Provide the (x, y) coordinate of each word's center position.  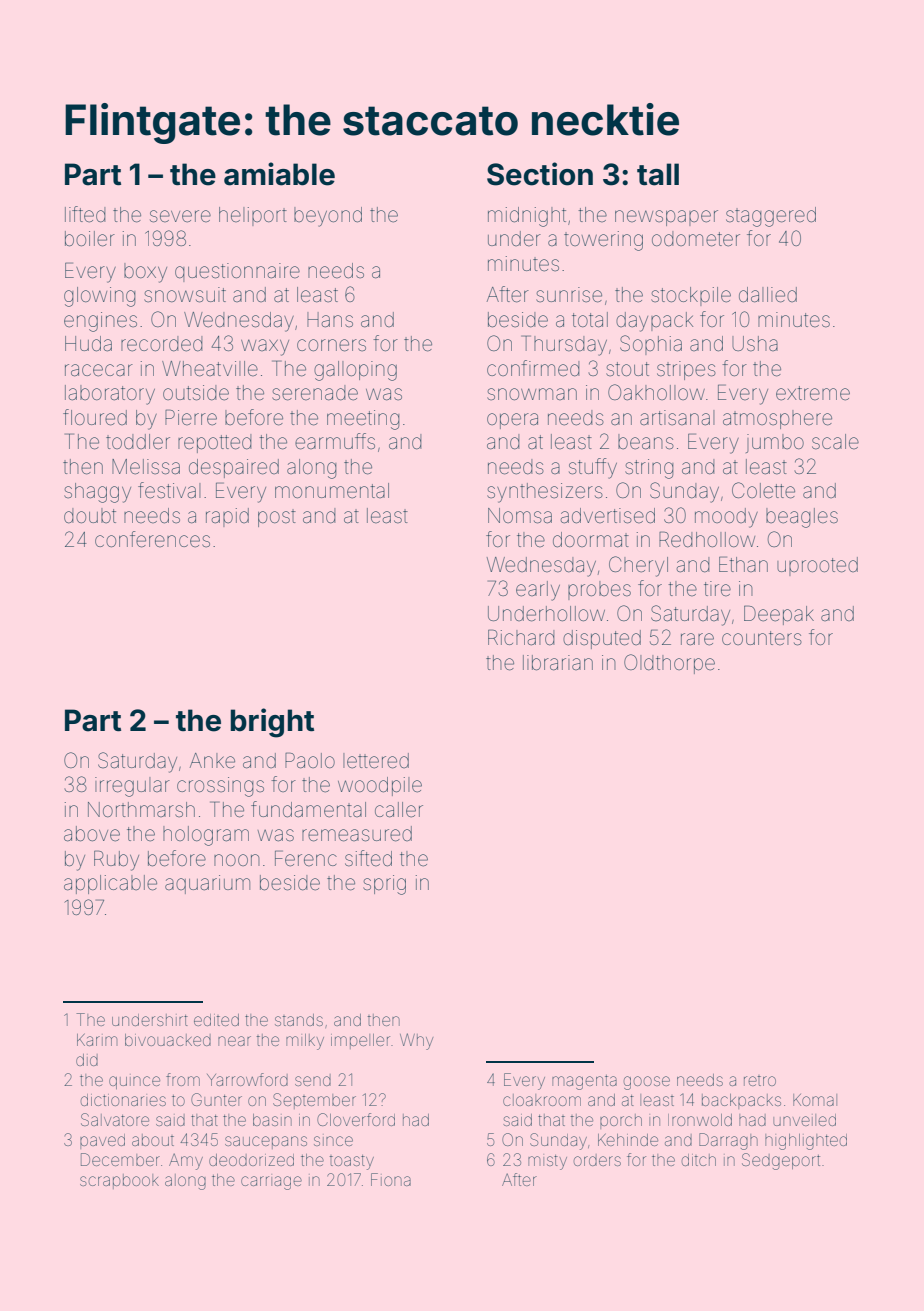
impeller (360, 1041)
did (87, 1060)
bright (272, 723)
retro (760, 1081)
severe (180, 216)
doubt (90, 515)
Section (540, 174)
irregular (132, 787)
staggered (771, 217)
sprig (384, 885)
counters (762, 638)
